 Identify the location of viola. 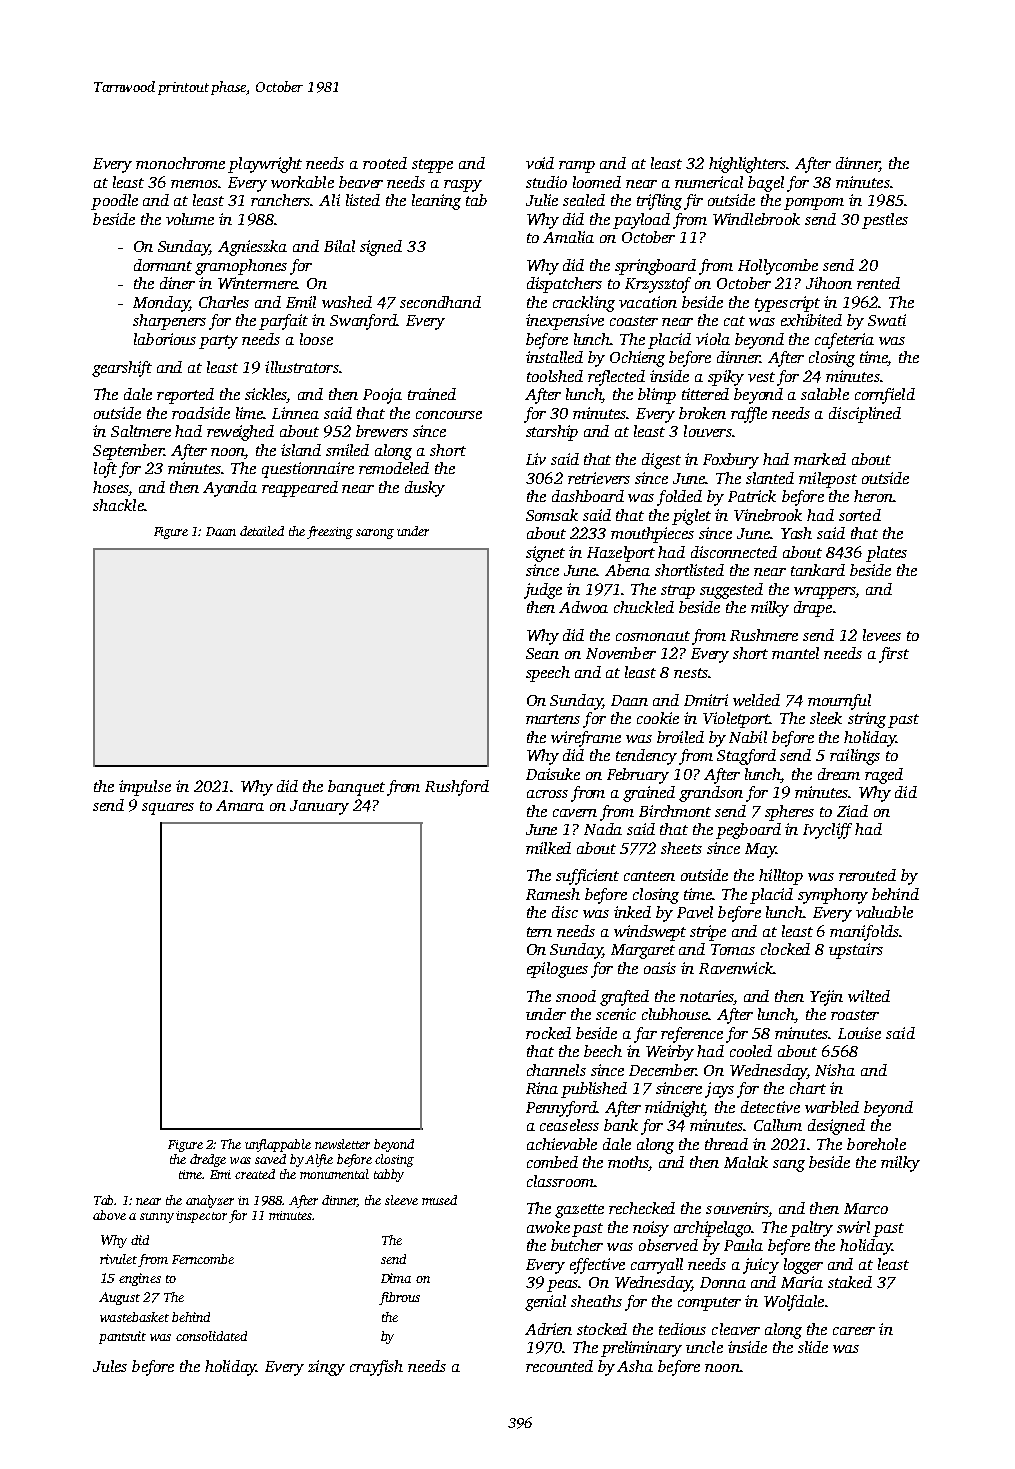
(713, 339).
